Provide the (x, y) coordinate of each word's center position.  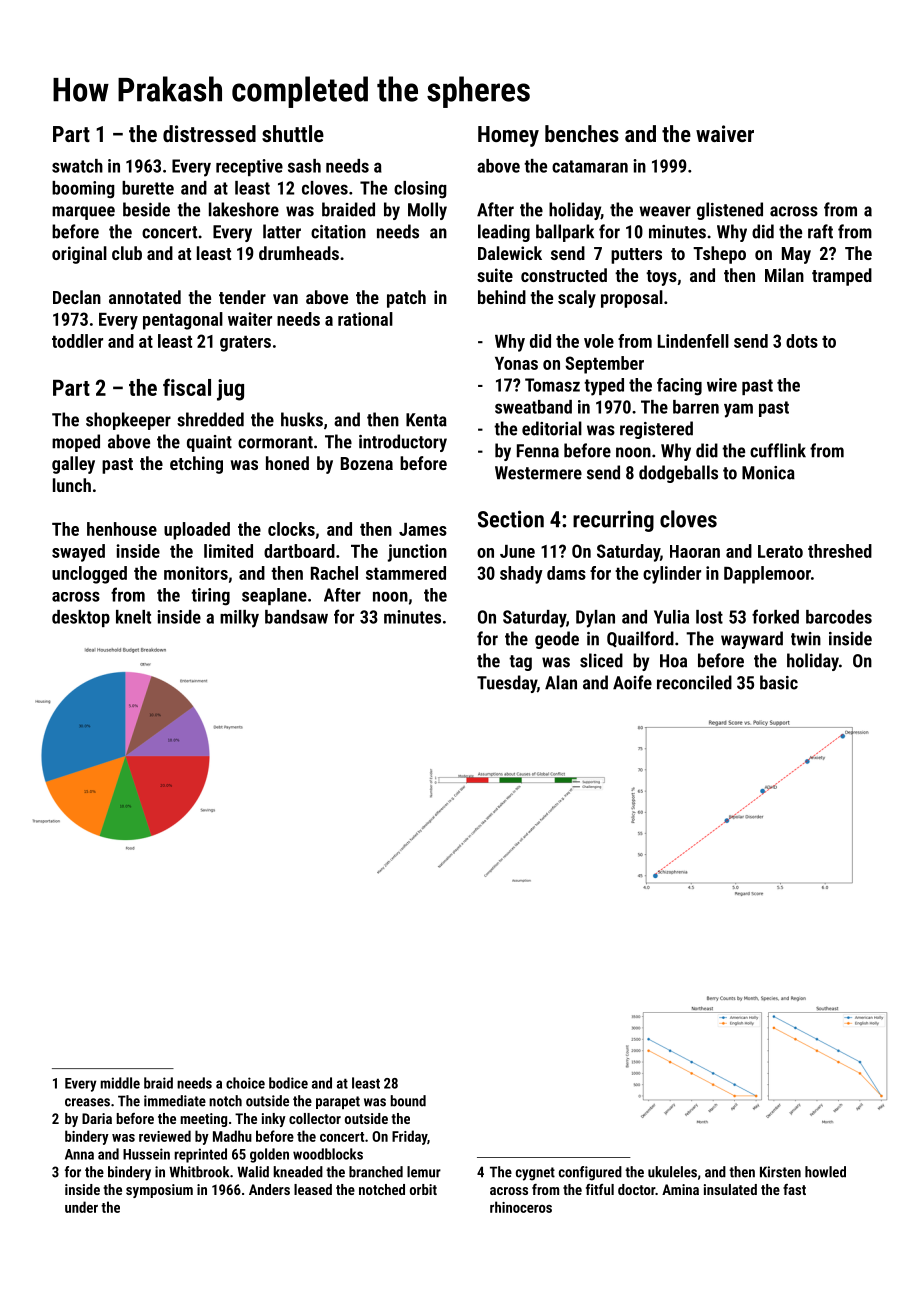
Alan (561, 682)
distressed (209, 133)
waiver (725, 133)
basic (779, 682)
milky (239, 619)
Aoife (632, 682)
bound (408, 1101)
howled (825, 1172)
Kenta (426, 420)
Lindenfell (693, 341)
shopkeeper (128, 421)
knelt (133, 617)
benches (582, 133)
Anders (269, 1189)
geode (557, 640)
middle (120, 1083)
